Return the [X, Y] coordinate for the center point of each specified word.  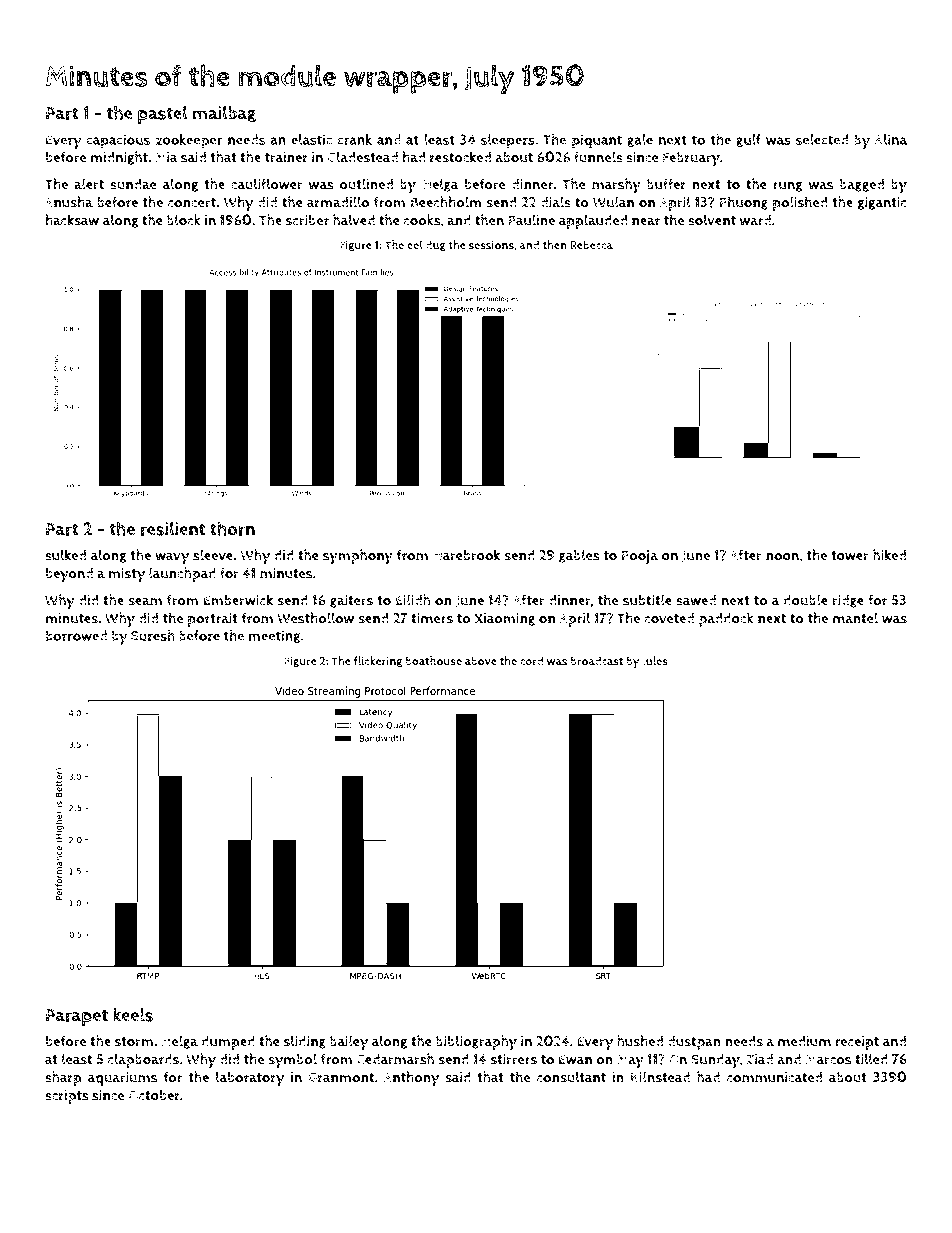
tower [850, 556]
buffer [666, 184]
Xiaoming [504, 619]
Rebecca [591, 245]
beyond [69, 575]
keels [133, 1014]
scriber [307, 220]
